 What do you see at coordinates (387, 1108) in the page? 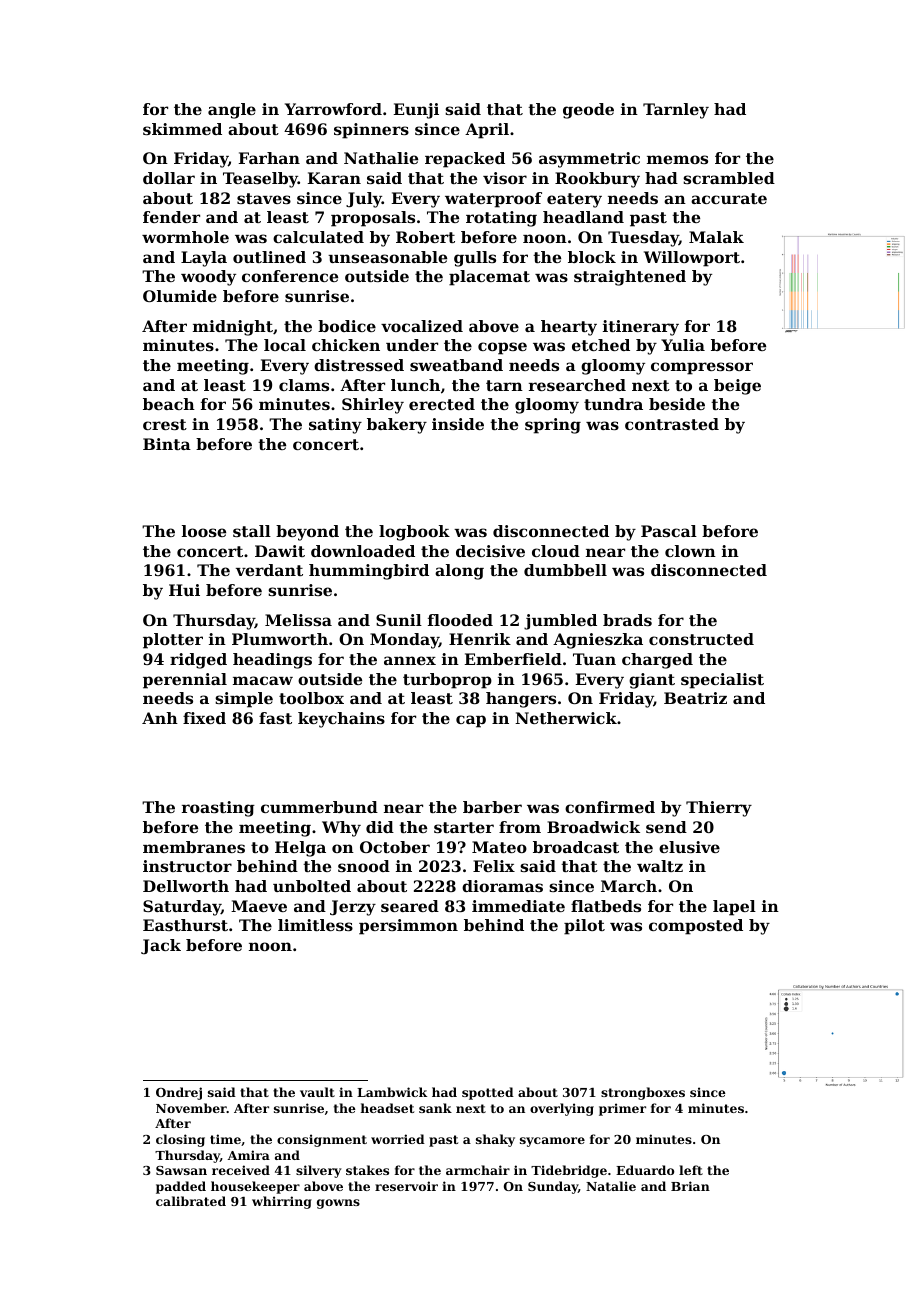
I see `headset` at bounding box center [387, 1108].
